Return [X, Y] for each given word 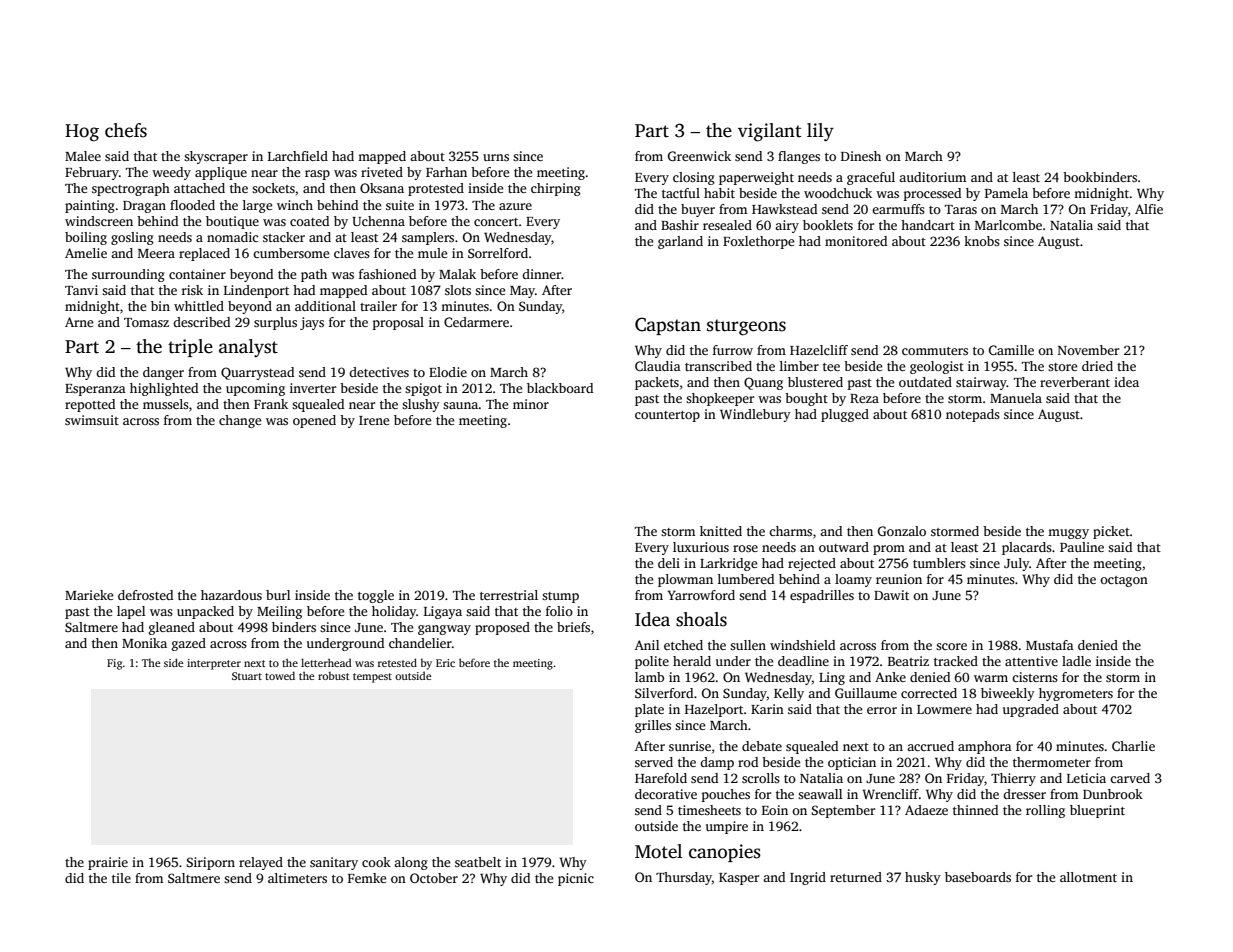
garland [680, 242]
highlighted [164, 389]
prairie [108, 863]
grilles [653, 726]
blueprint [1097, 811]
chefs [126, 130]
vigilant [770, 132]
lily [820, 132]
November [1088, 350]
